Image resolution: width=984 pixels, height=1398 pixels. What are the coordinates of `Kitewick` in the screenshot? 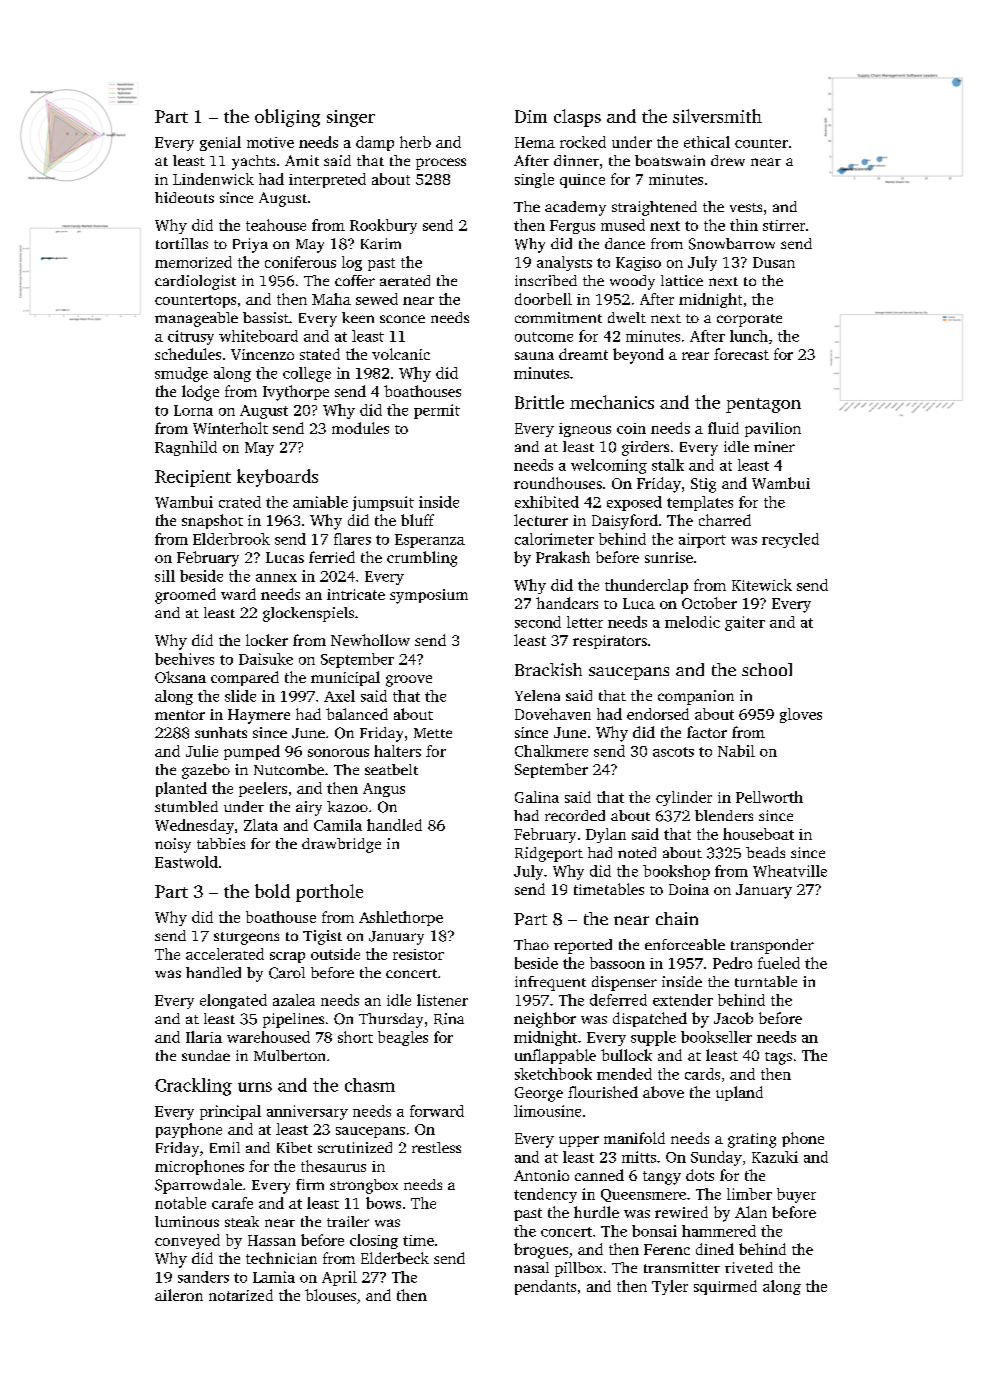 It's located at (762, 585).
